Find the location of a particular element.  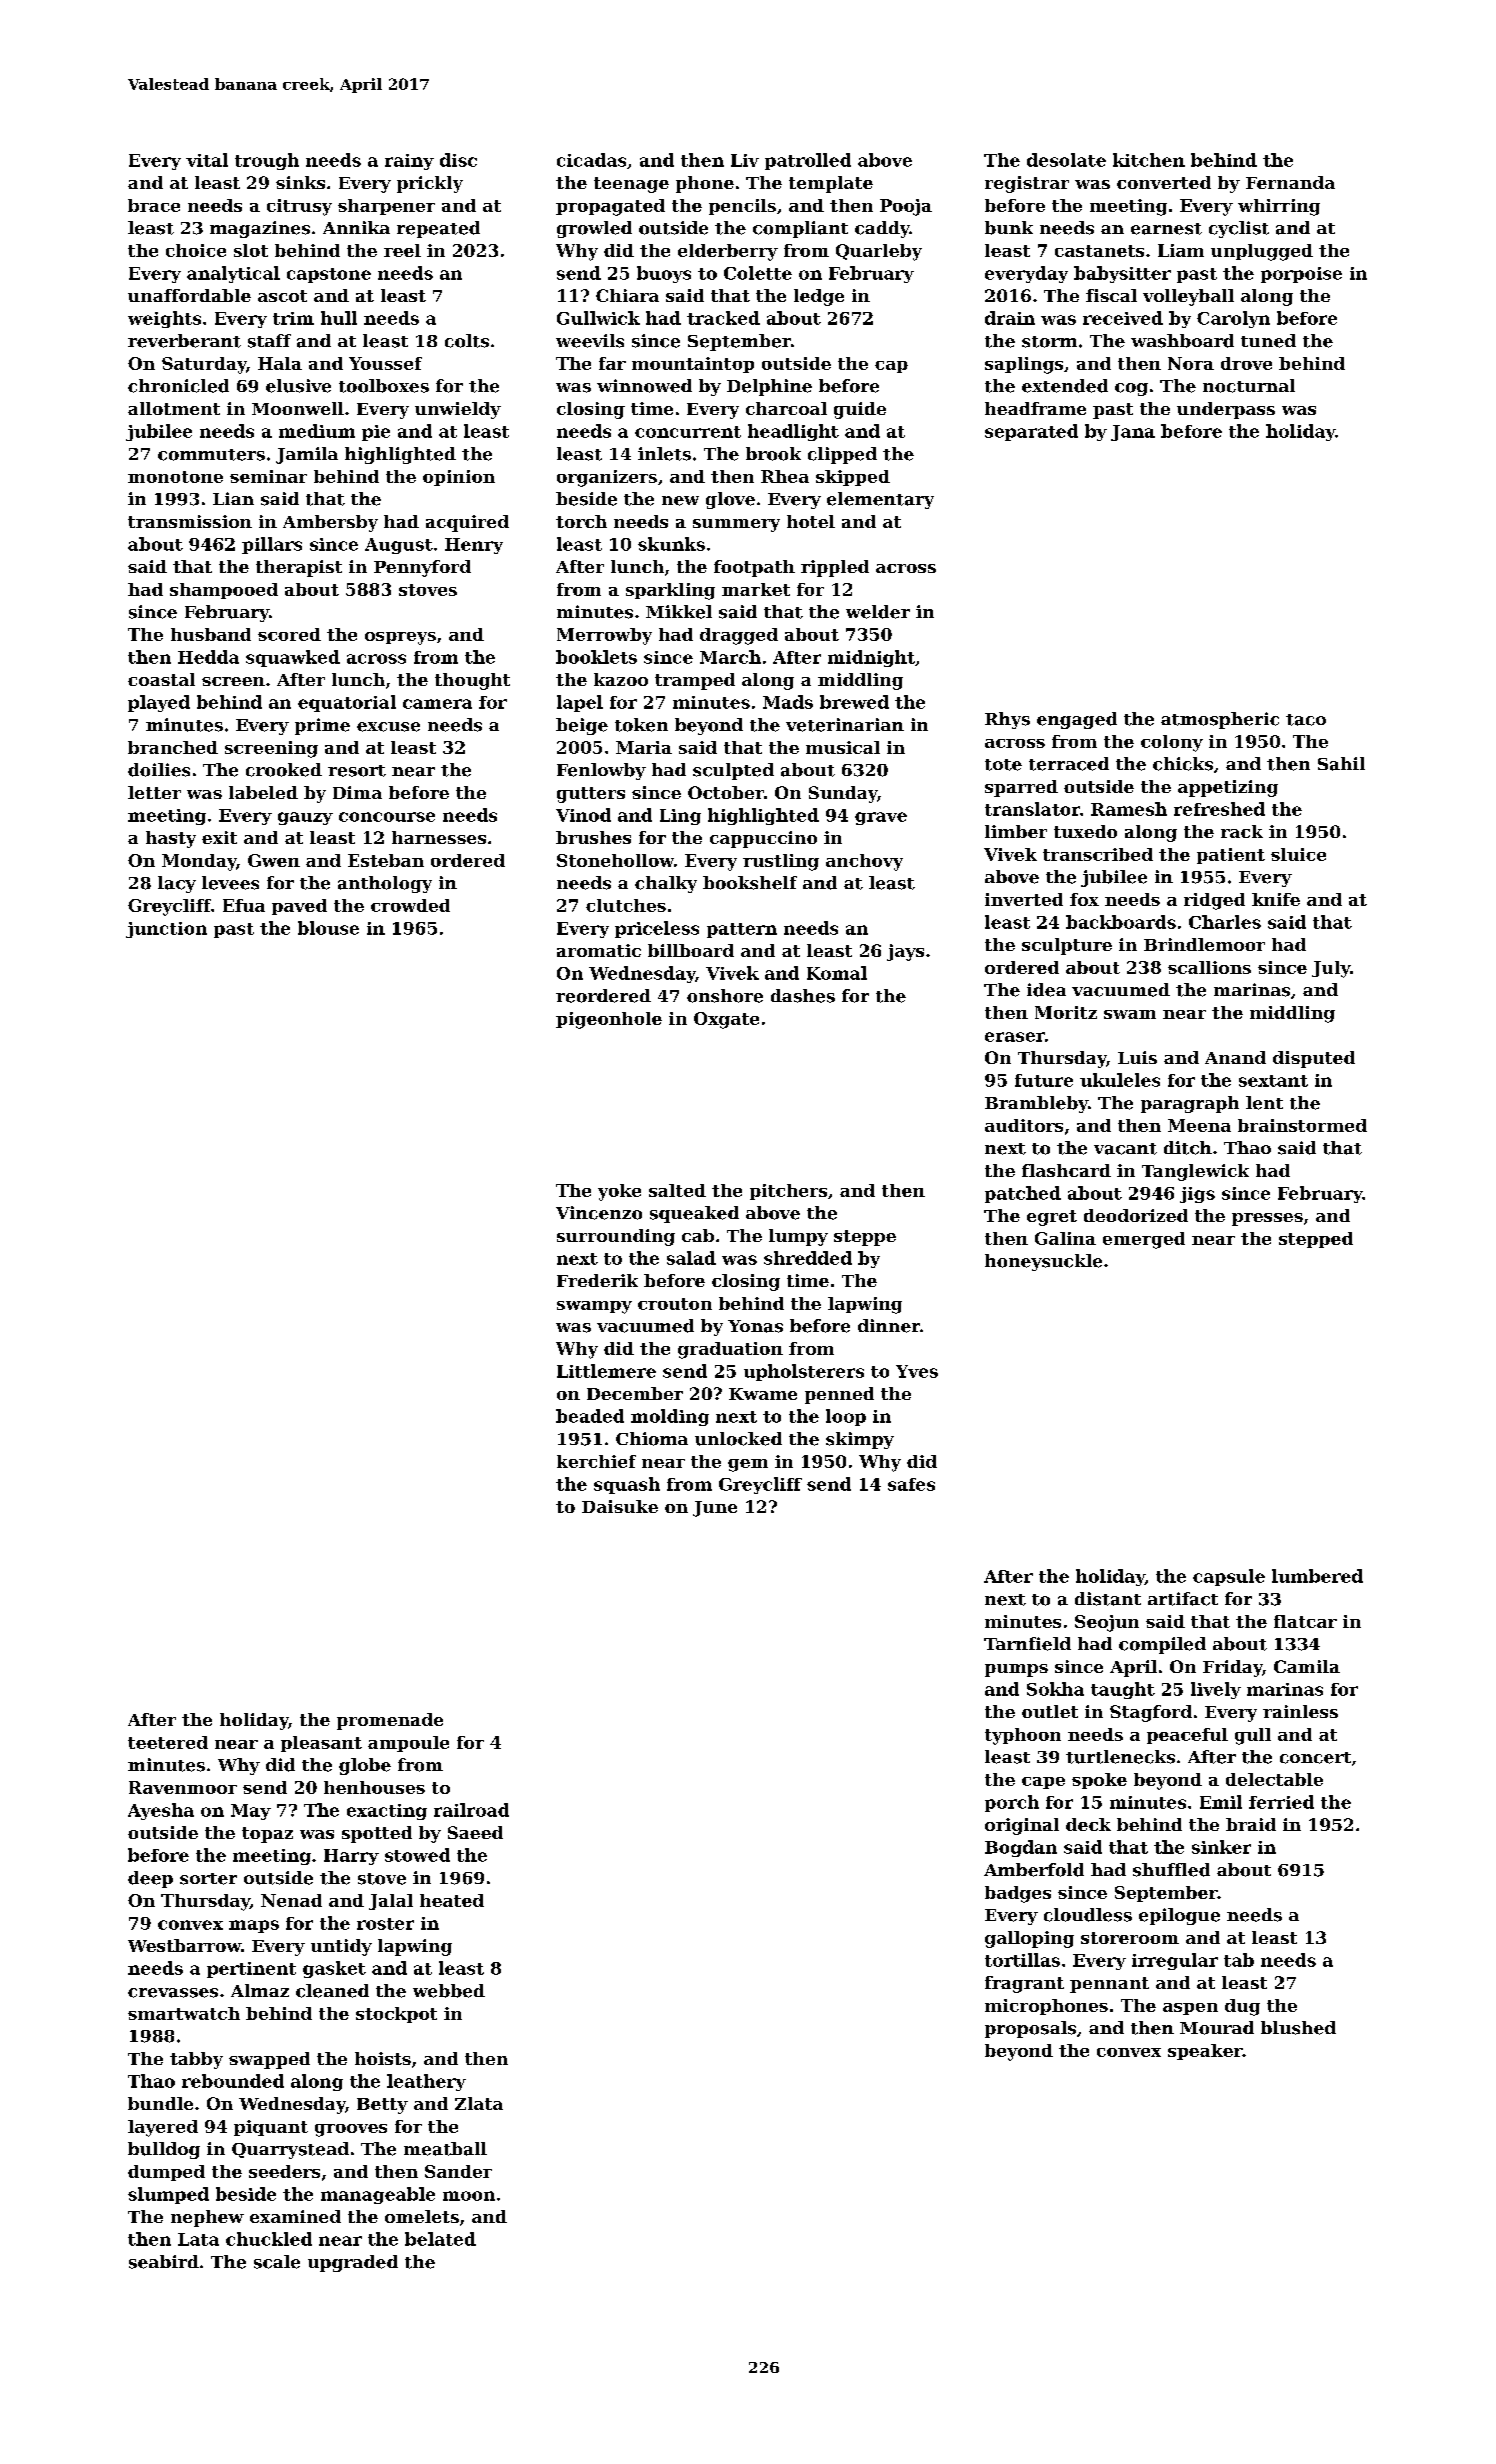

proposals is located at coordinates (1030, 2029).
